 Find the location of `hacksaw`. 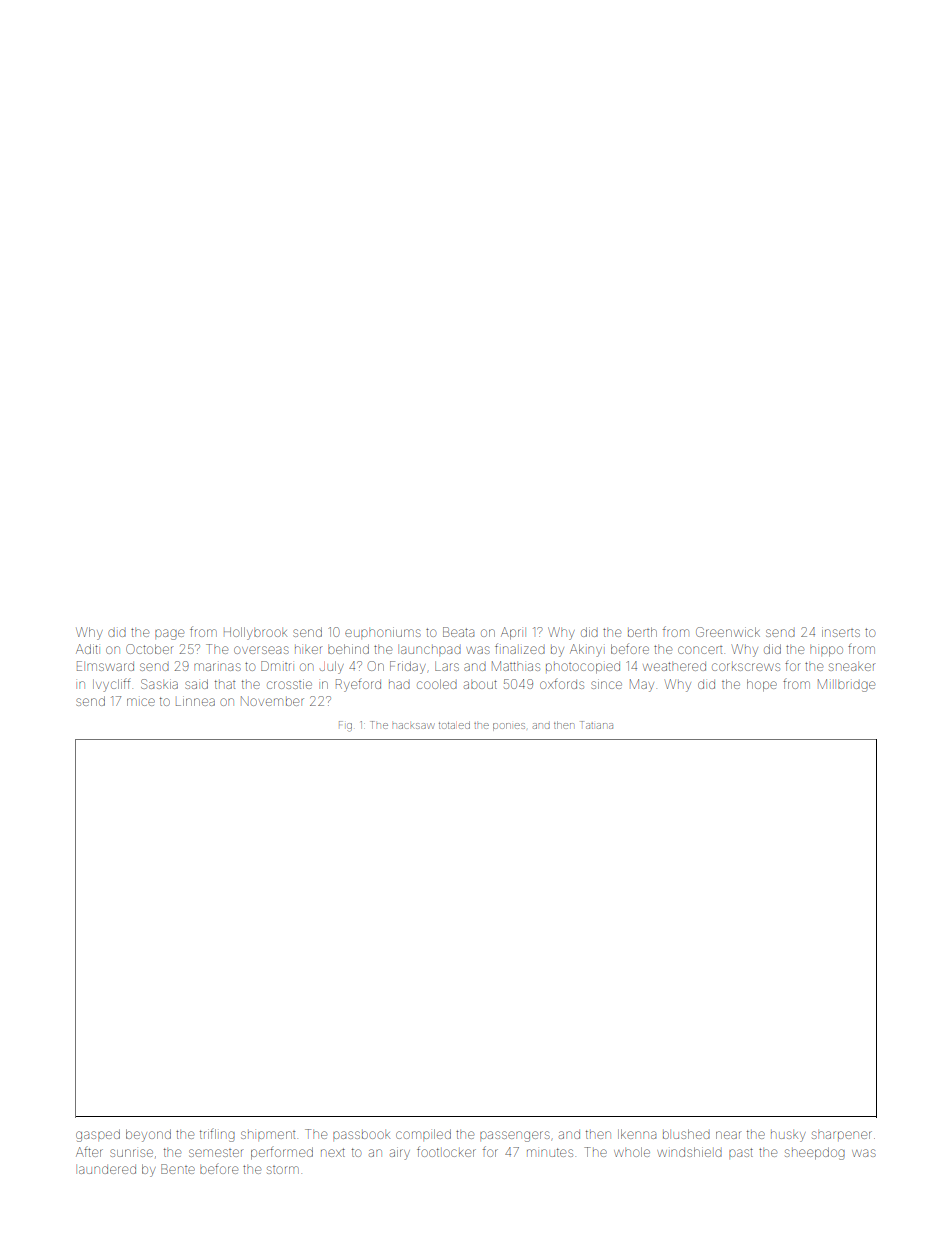

hacksaw is located at coordinates (414, 726).
